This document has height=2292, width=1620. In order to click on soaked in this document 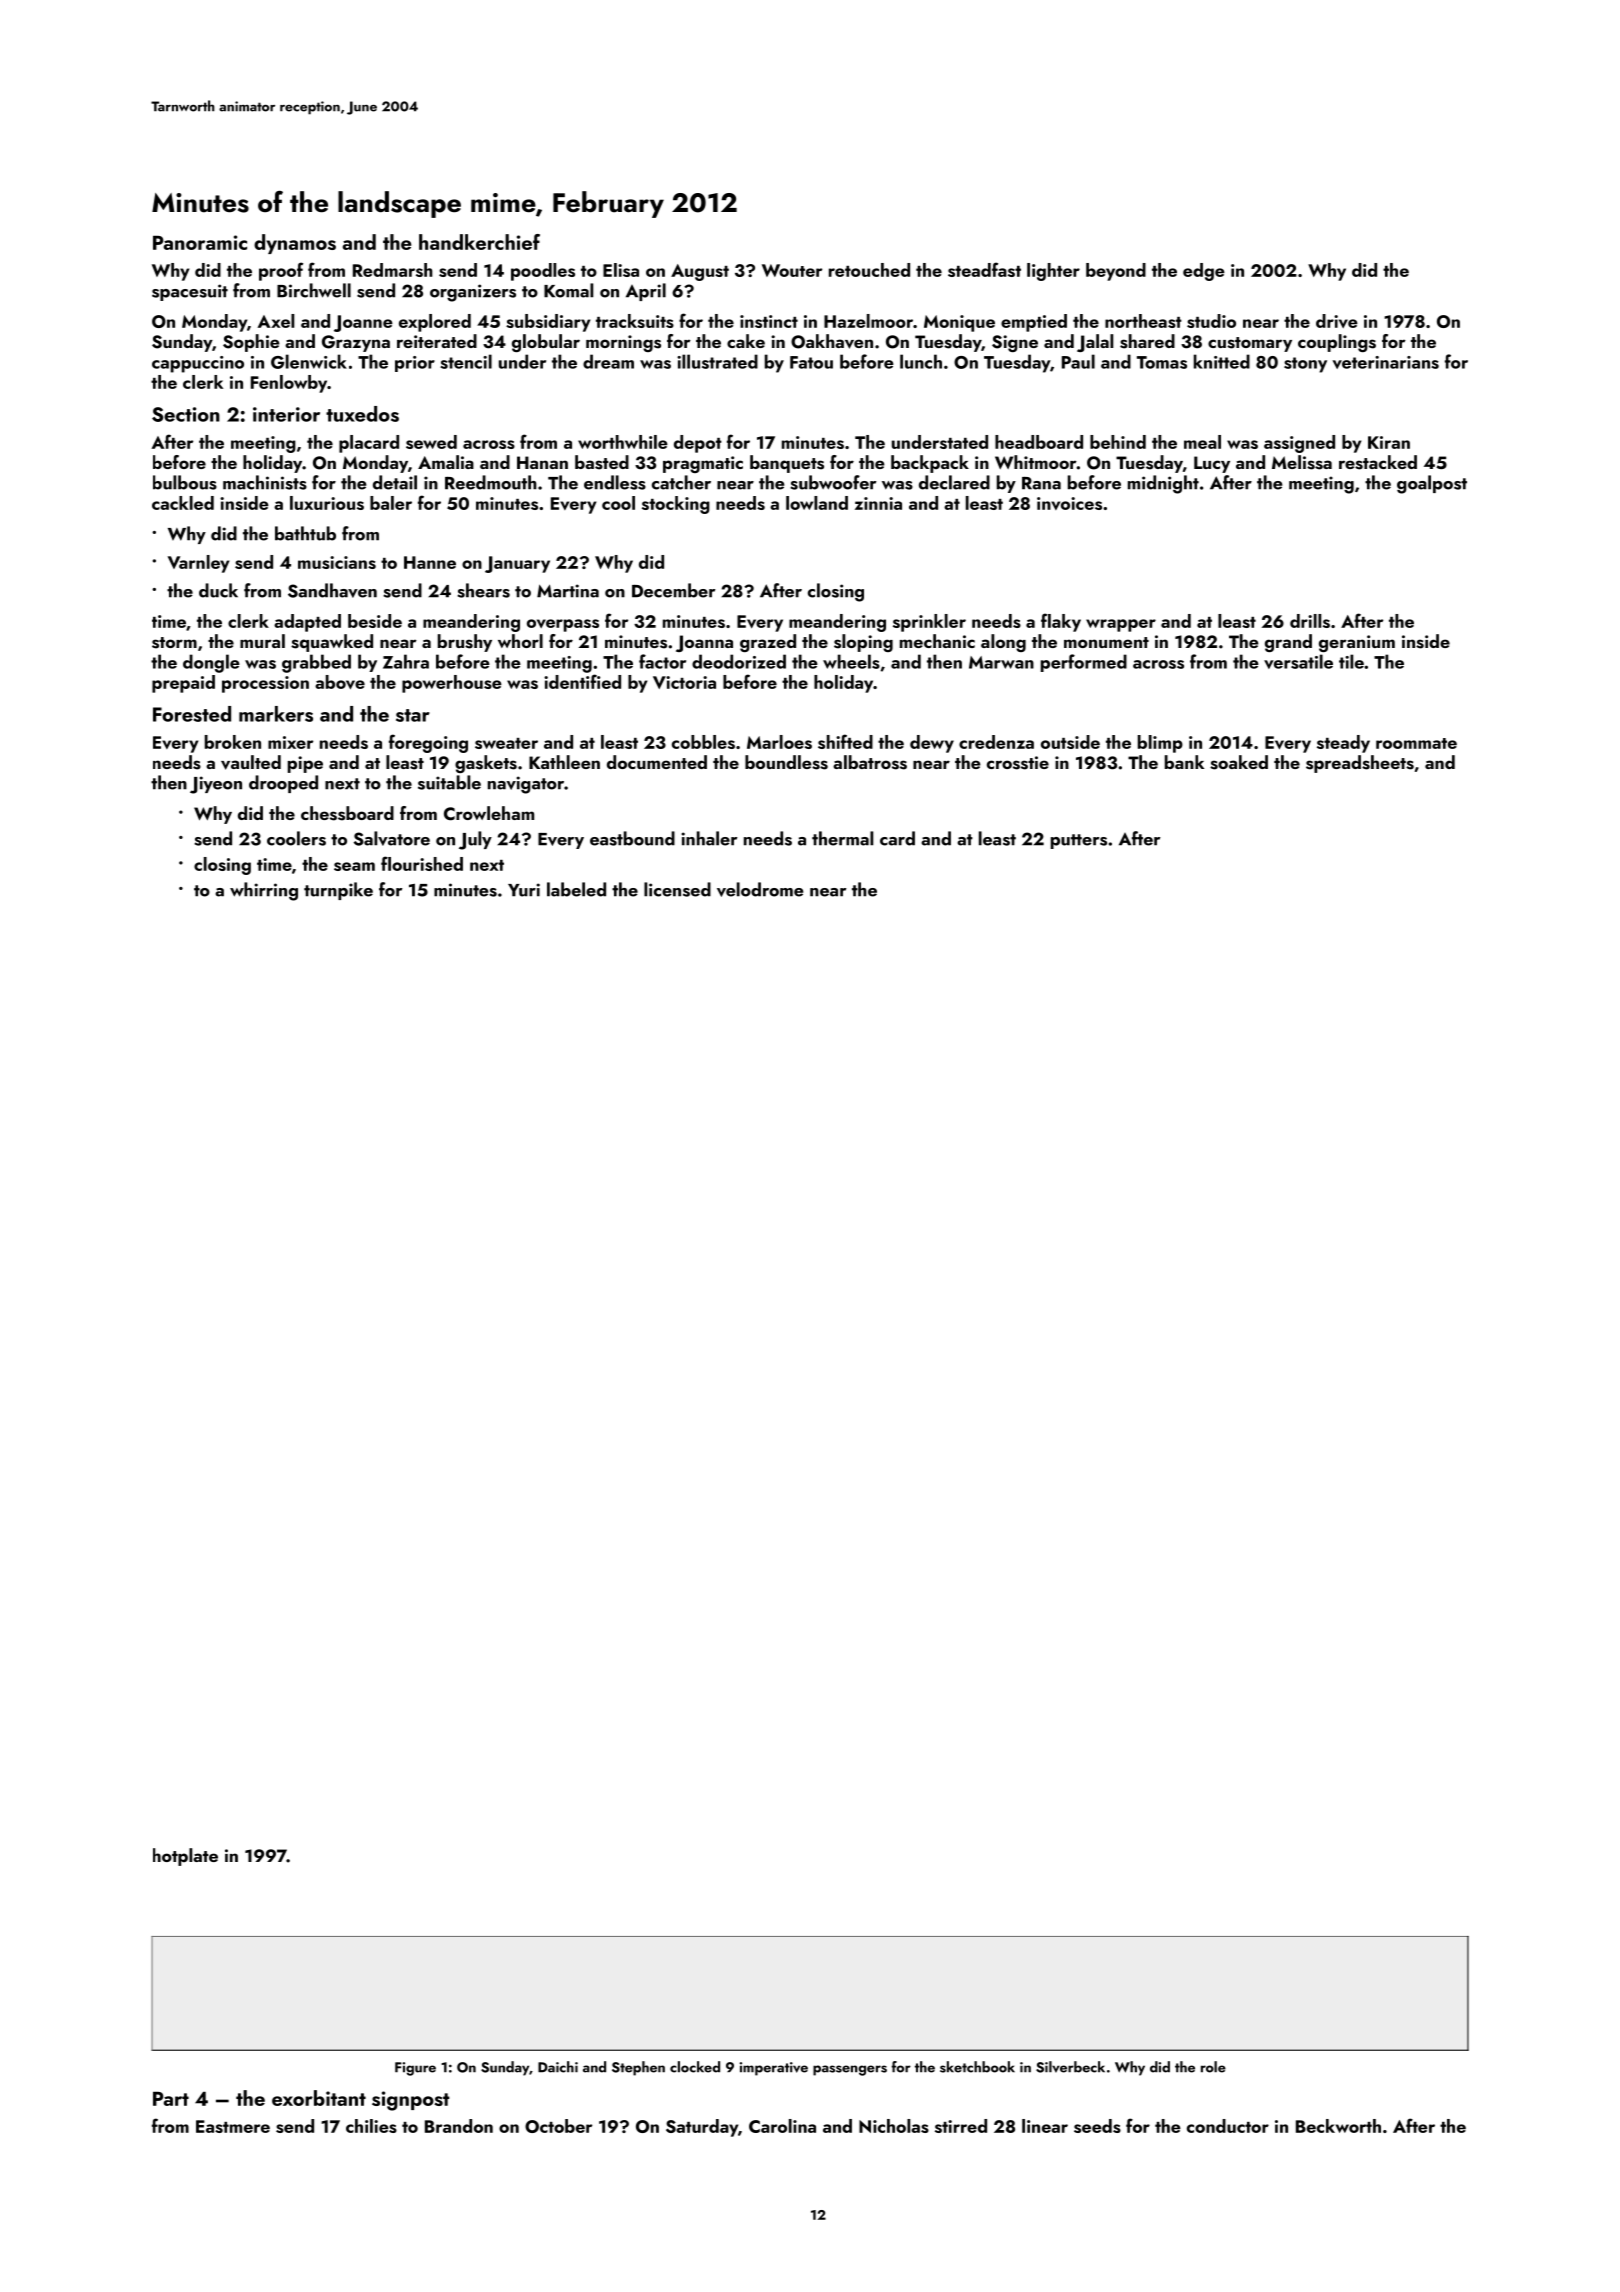, I will do `click(1239, 762)`.
